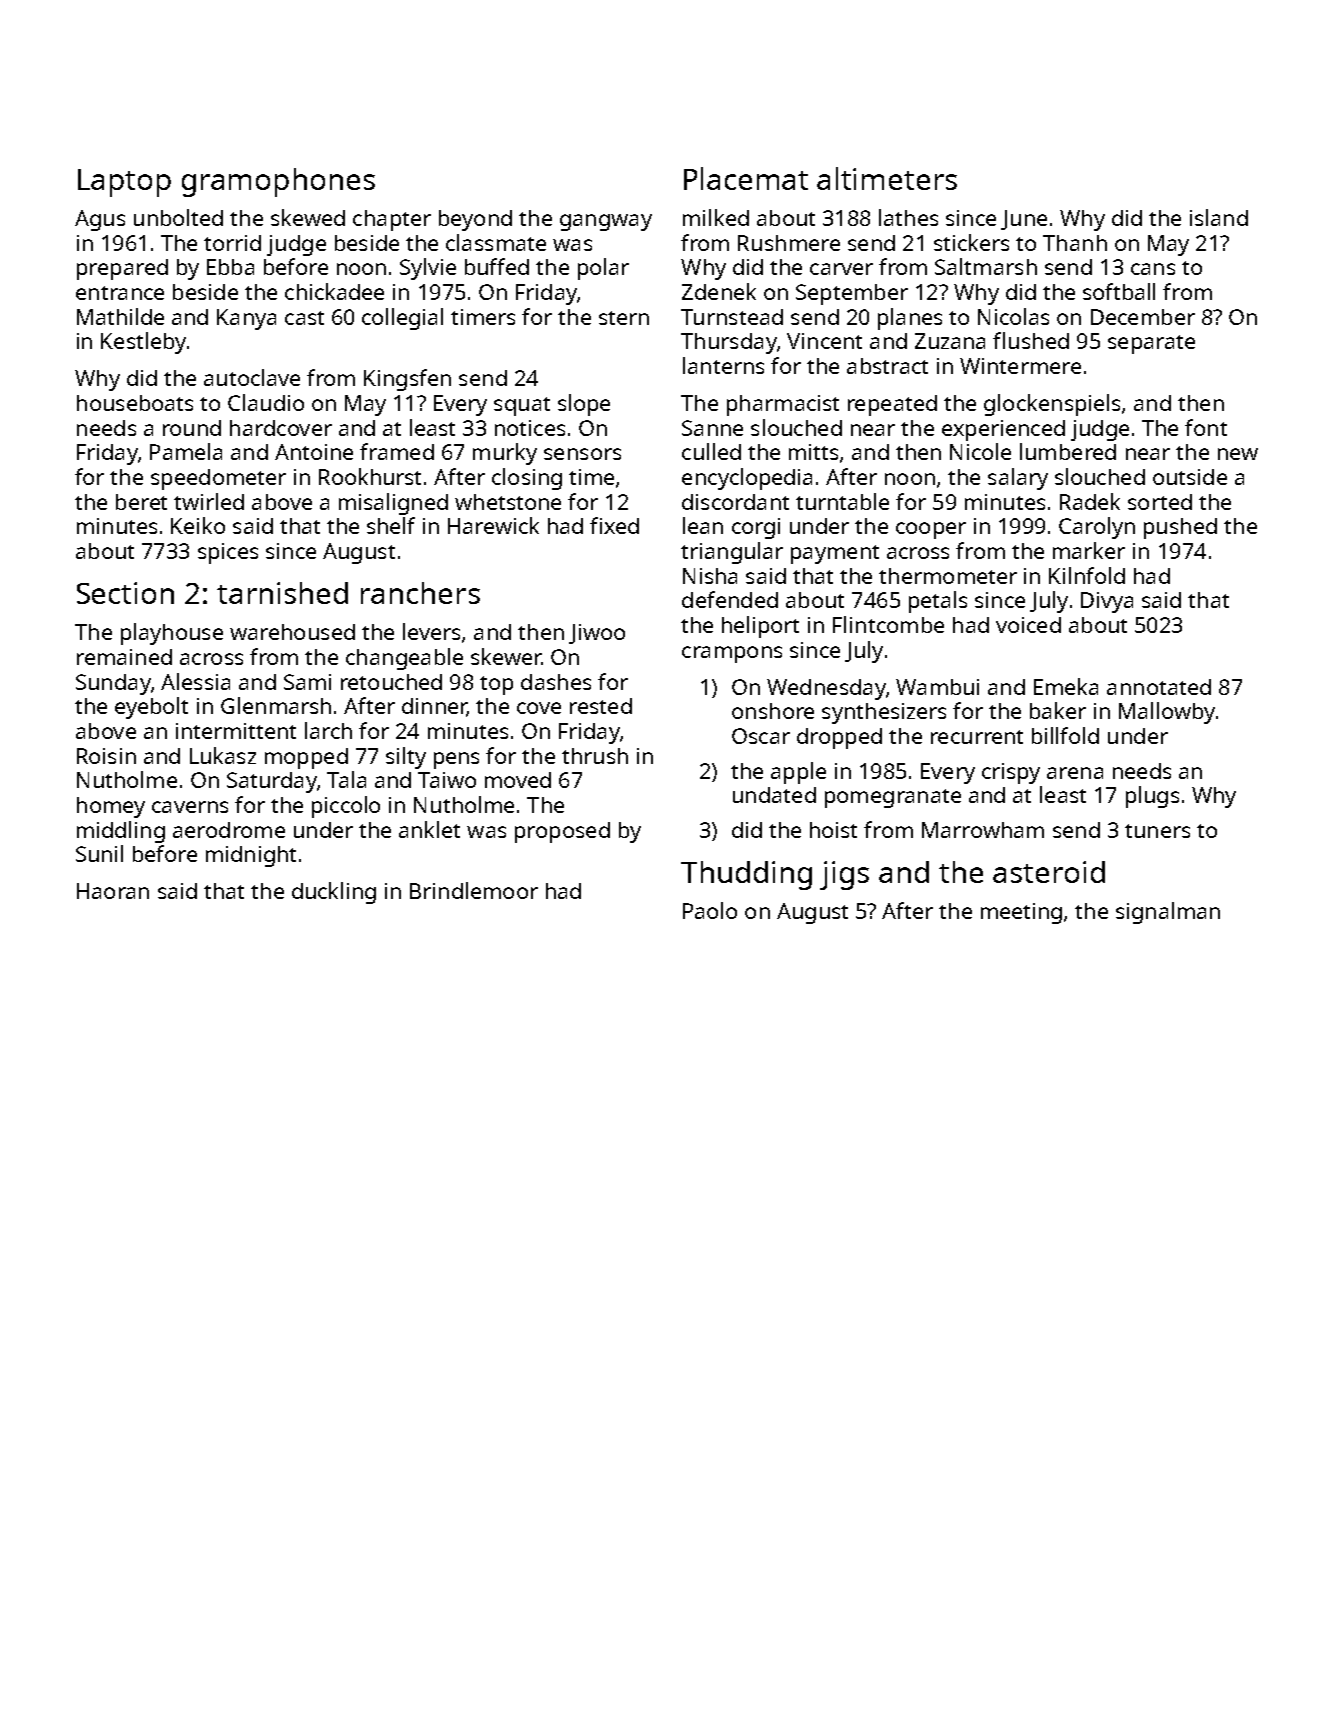 Image resolution: width=1336 pixels, height=1729 pixels. Describe the element at coordinates (334, 893) in the screenshot. I see `duckling` at that location.
